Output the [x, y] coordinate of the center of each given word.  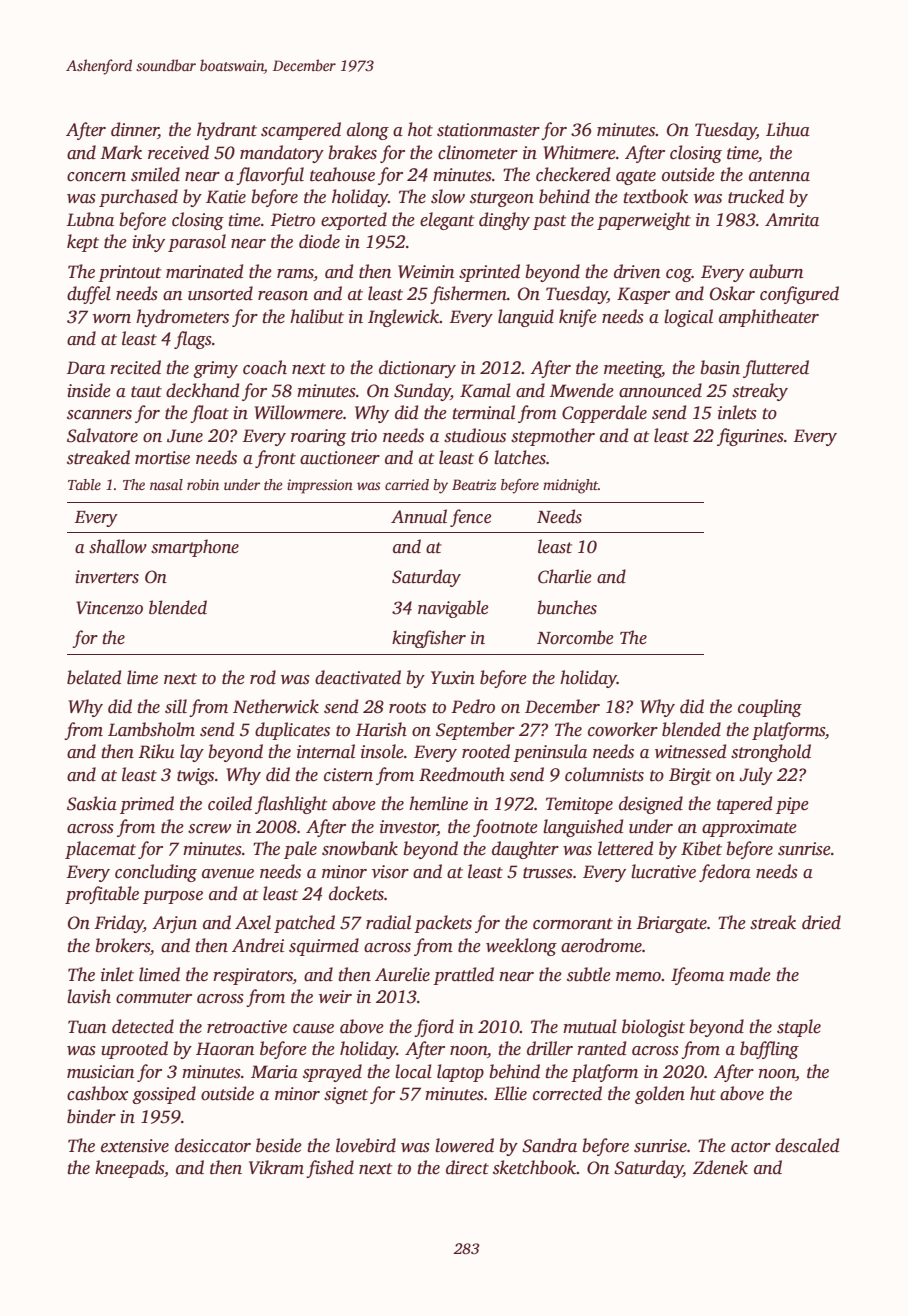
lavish [89, 996]
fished [330, 1169]
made [750, 974]
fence [470, 518]
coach [265, 367]
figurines [750, 437]
